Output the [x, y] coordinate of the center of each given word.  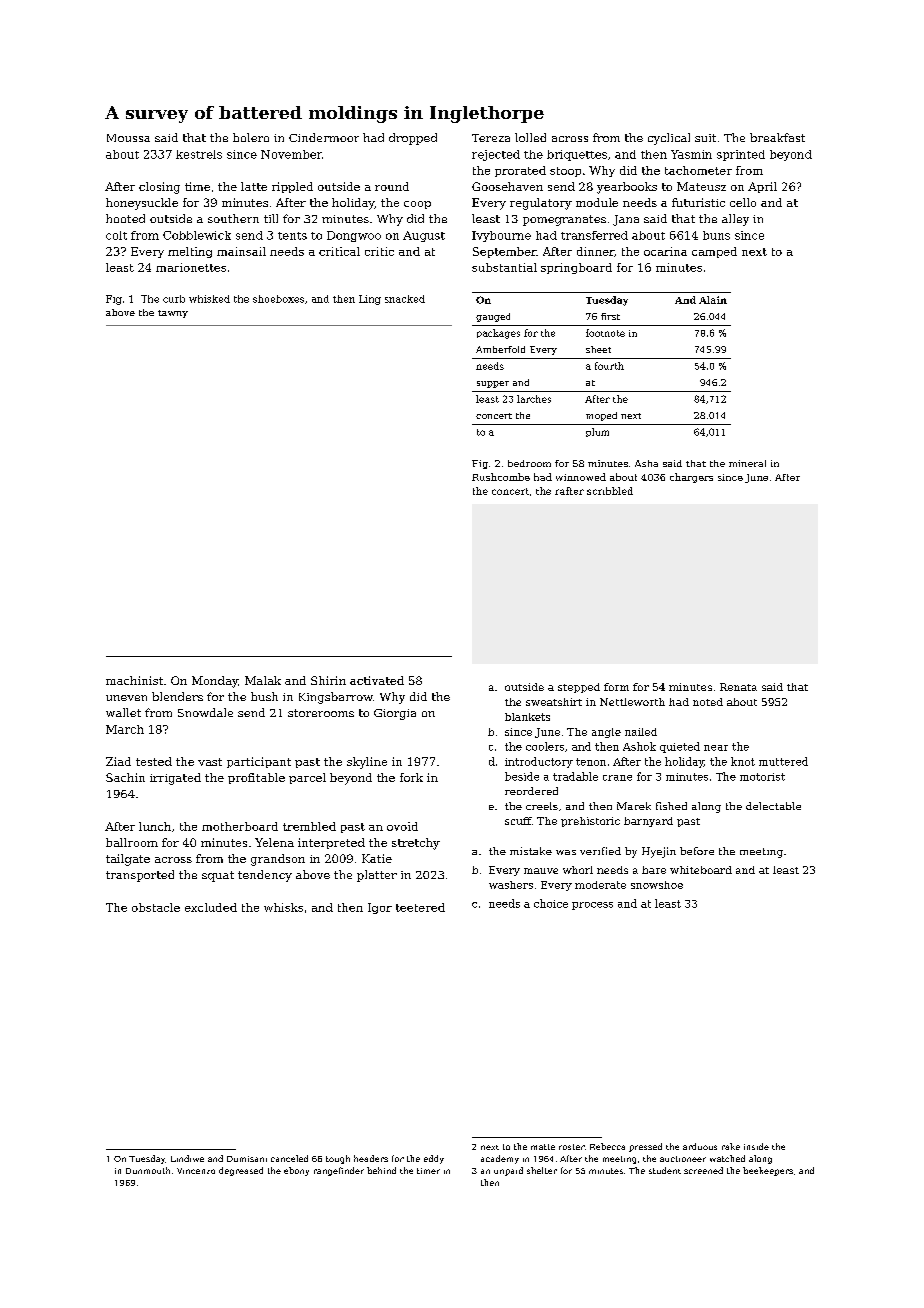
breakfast [777, 137]
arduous [700, 1146]
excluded [211, 907]
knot [743, 761]
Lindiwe [187, 1158]
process [592, 906]
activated [377, 680]
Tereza [491, 138]
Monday [215, 682]
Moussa [128, 138]
